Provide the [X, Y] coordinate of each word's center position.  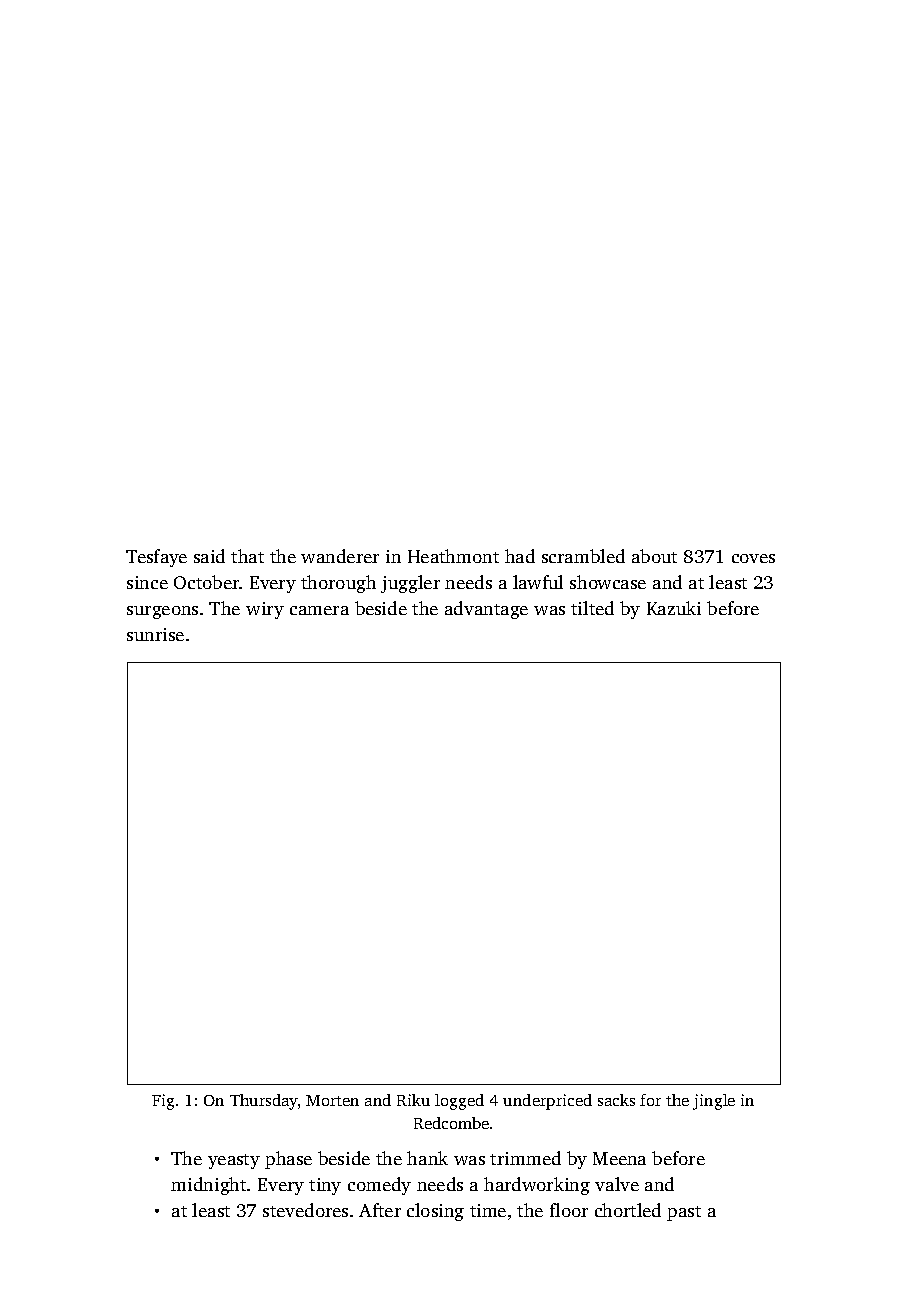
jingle [714, 1102]
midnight [208, 1186]
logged [459, 1102]
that [247, 556]
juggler [410, 584]
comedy [379, 1186]
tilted [592, 608]
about [654, 556]
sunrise [155, 634]
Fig [163, 1102]
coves [753, 558]
